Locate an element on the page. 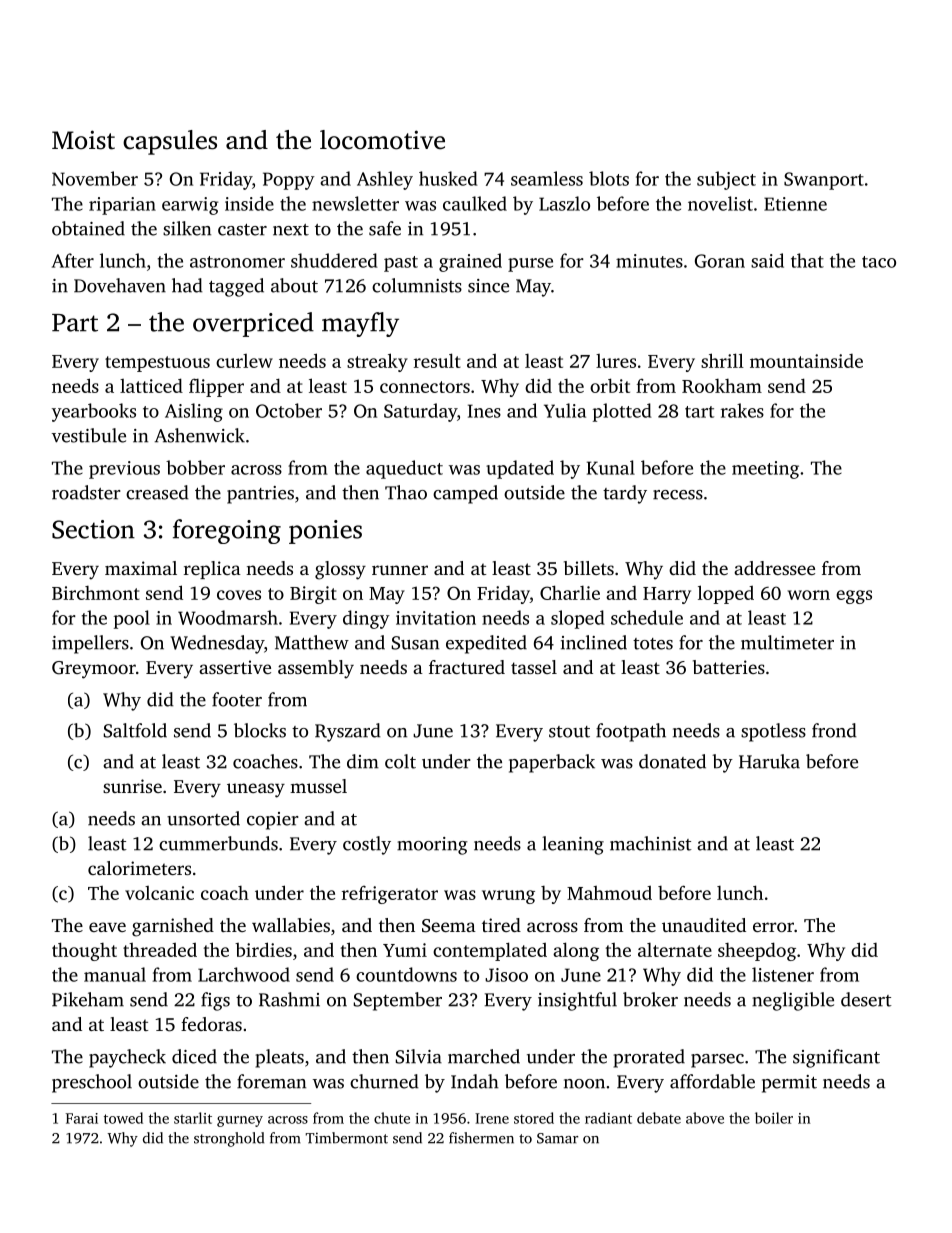  Ashley is located at coordinates (385, 180).
